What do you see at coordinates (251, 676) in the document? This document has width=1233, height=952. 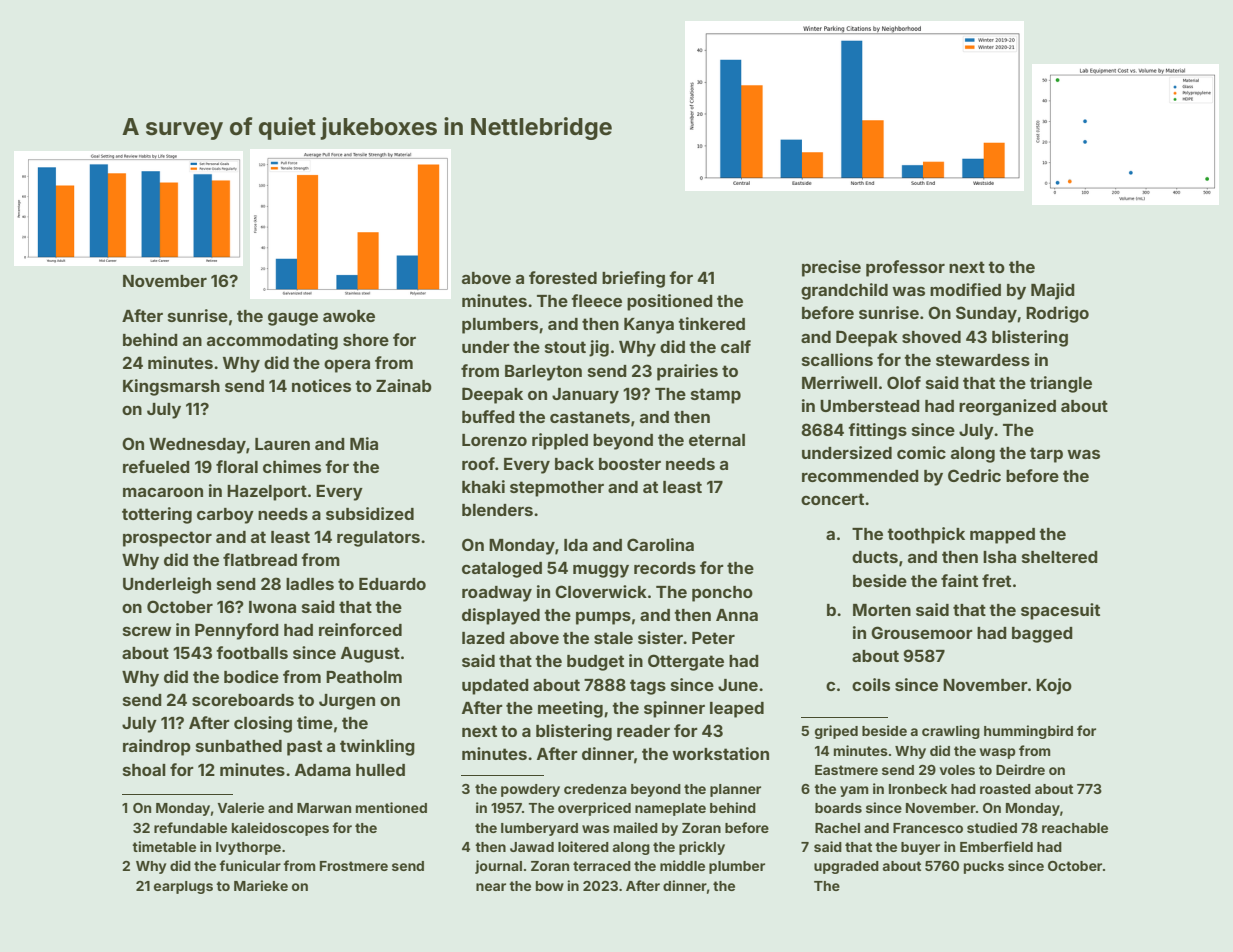 I see `bodice` at bounding box center [251, 676].
